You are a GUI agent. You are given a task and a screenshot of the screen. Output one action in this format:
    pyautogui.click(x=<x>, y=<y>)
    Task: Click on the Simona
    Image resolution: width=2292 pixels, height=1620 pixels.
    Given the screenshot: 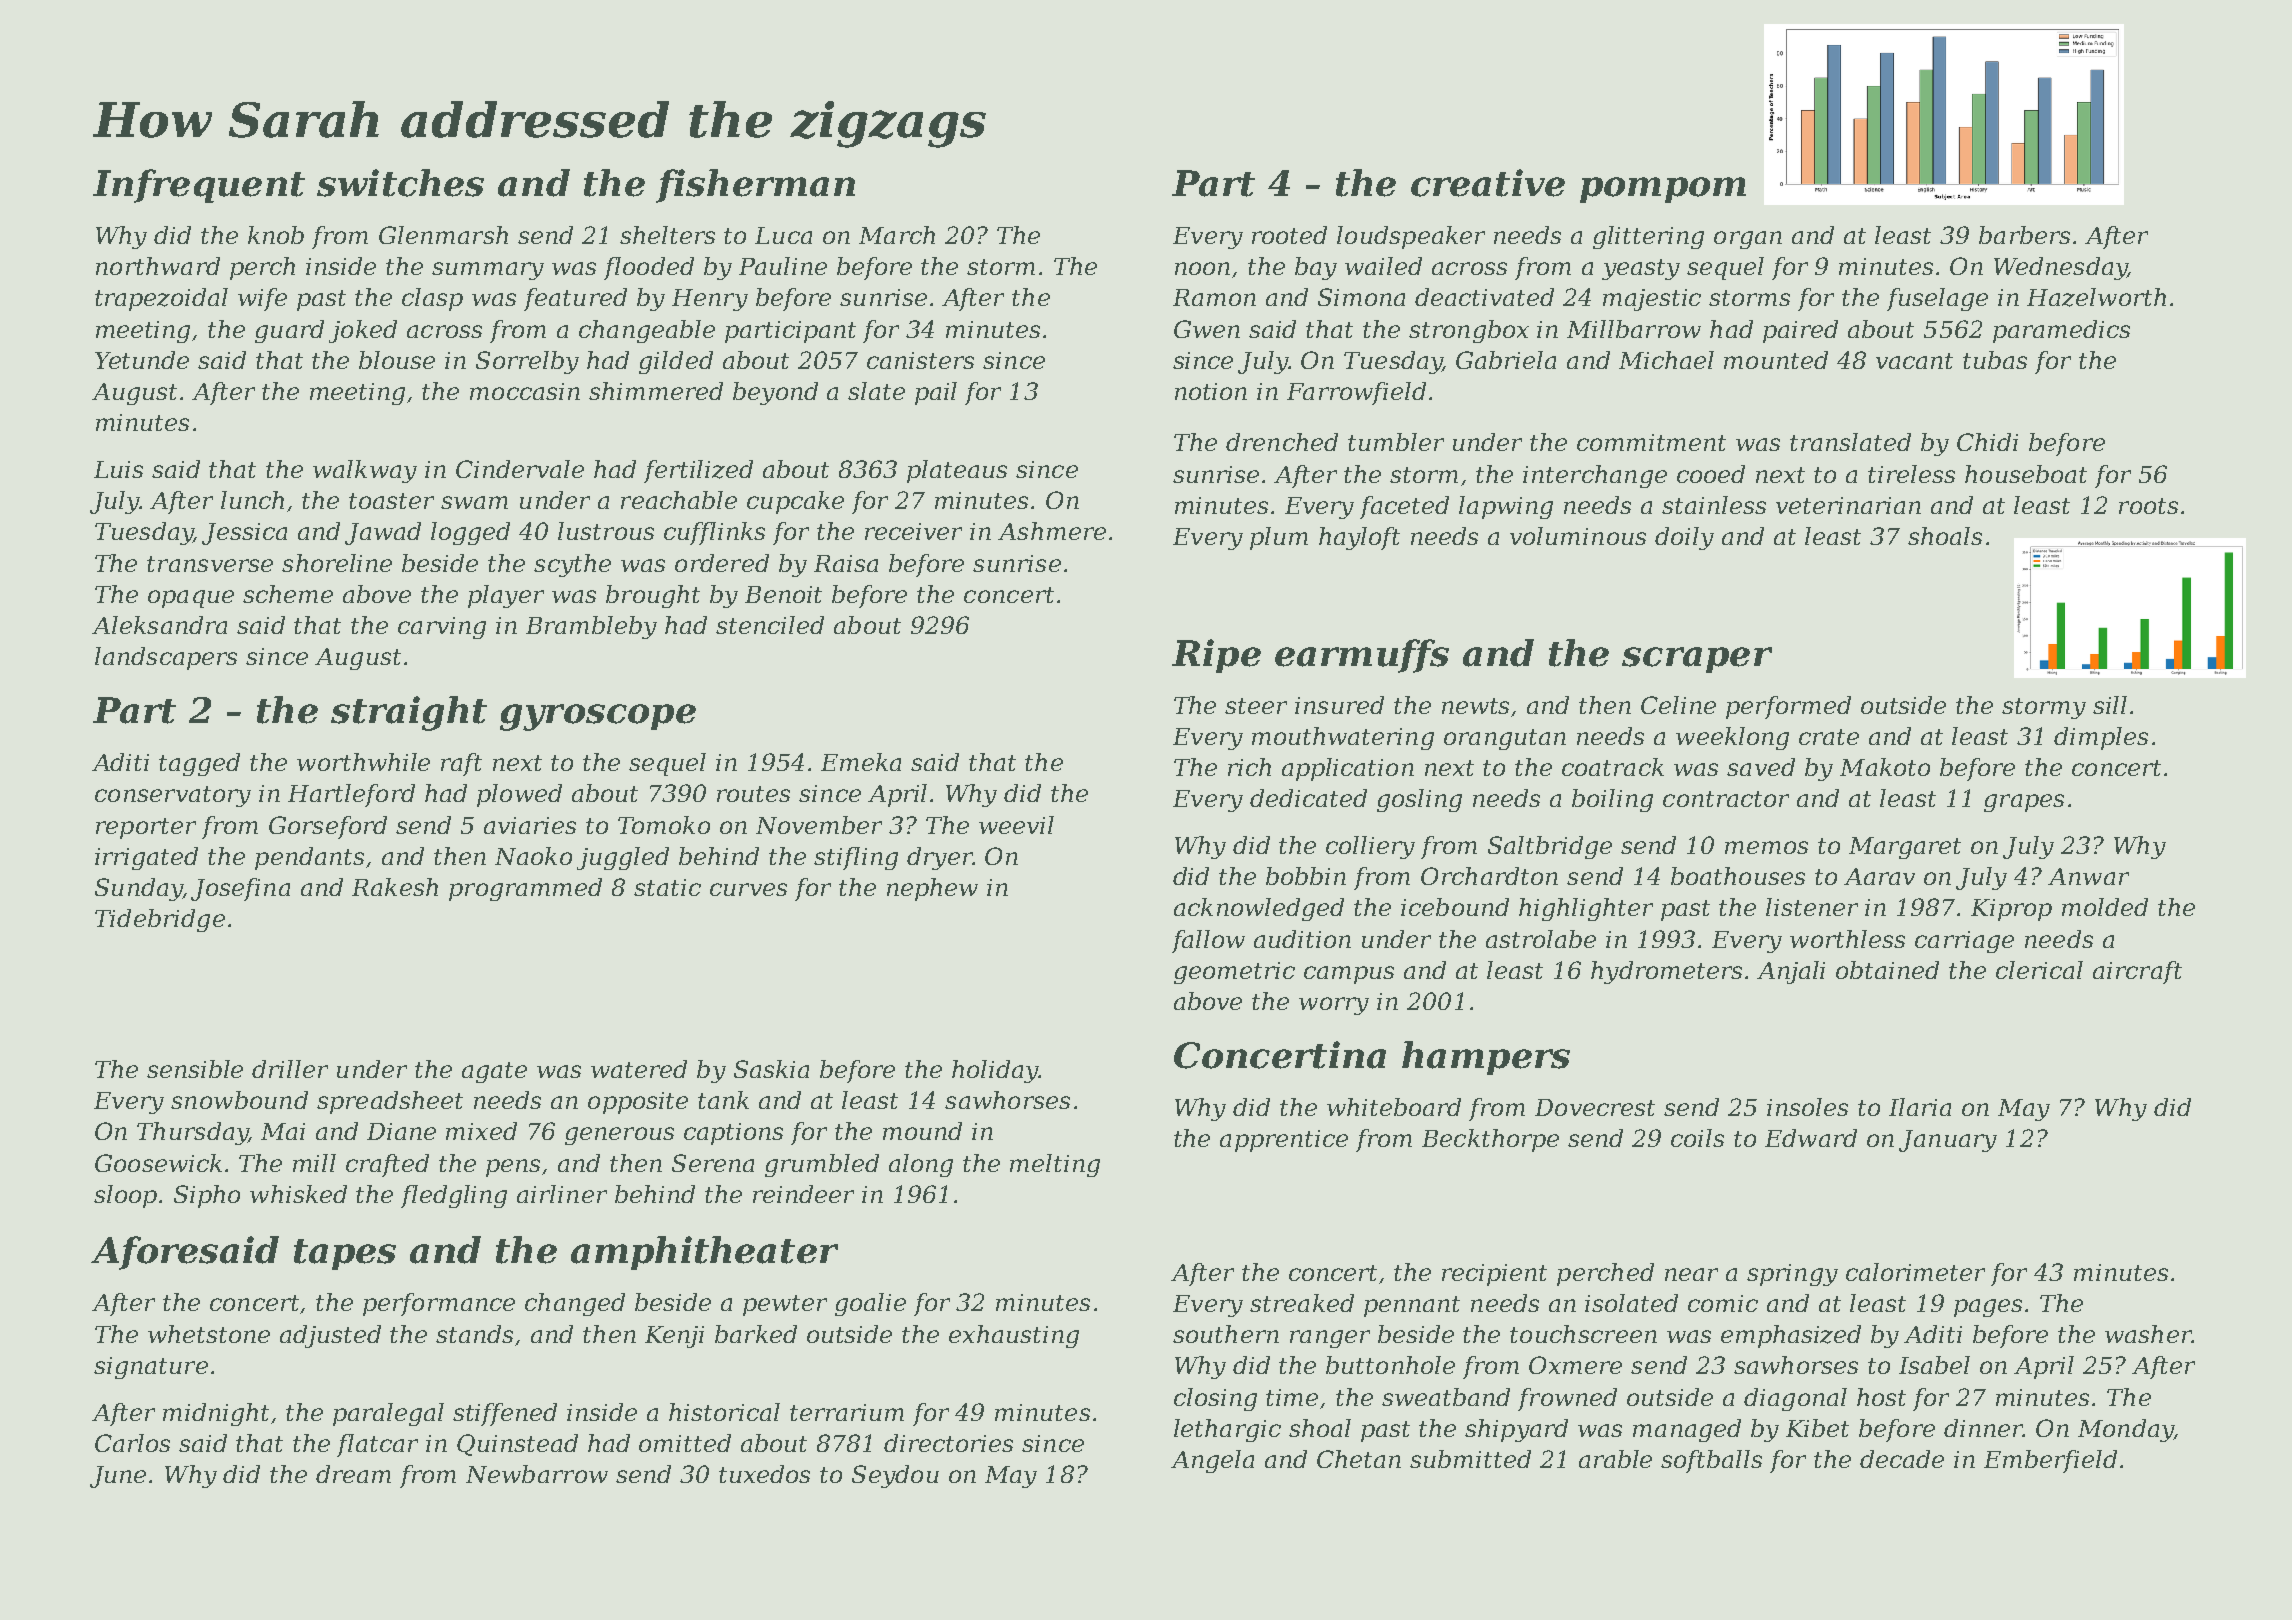 What is the action you would take?
    pyautogui.click(x=1361, y=297)
